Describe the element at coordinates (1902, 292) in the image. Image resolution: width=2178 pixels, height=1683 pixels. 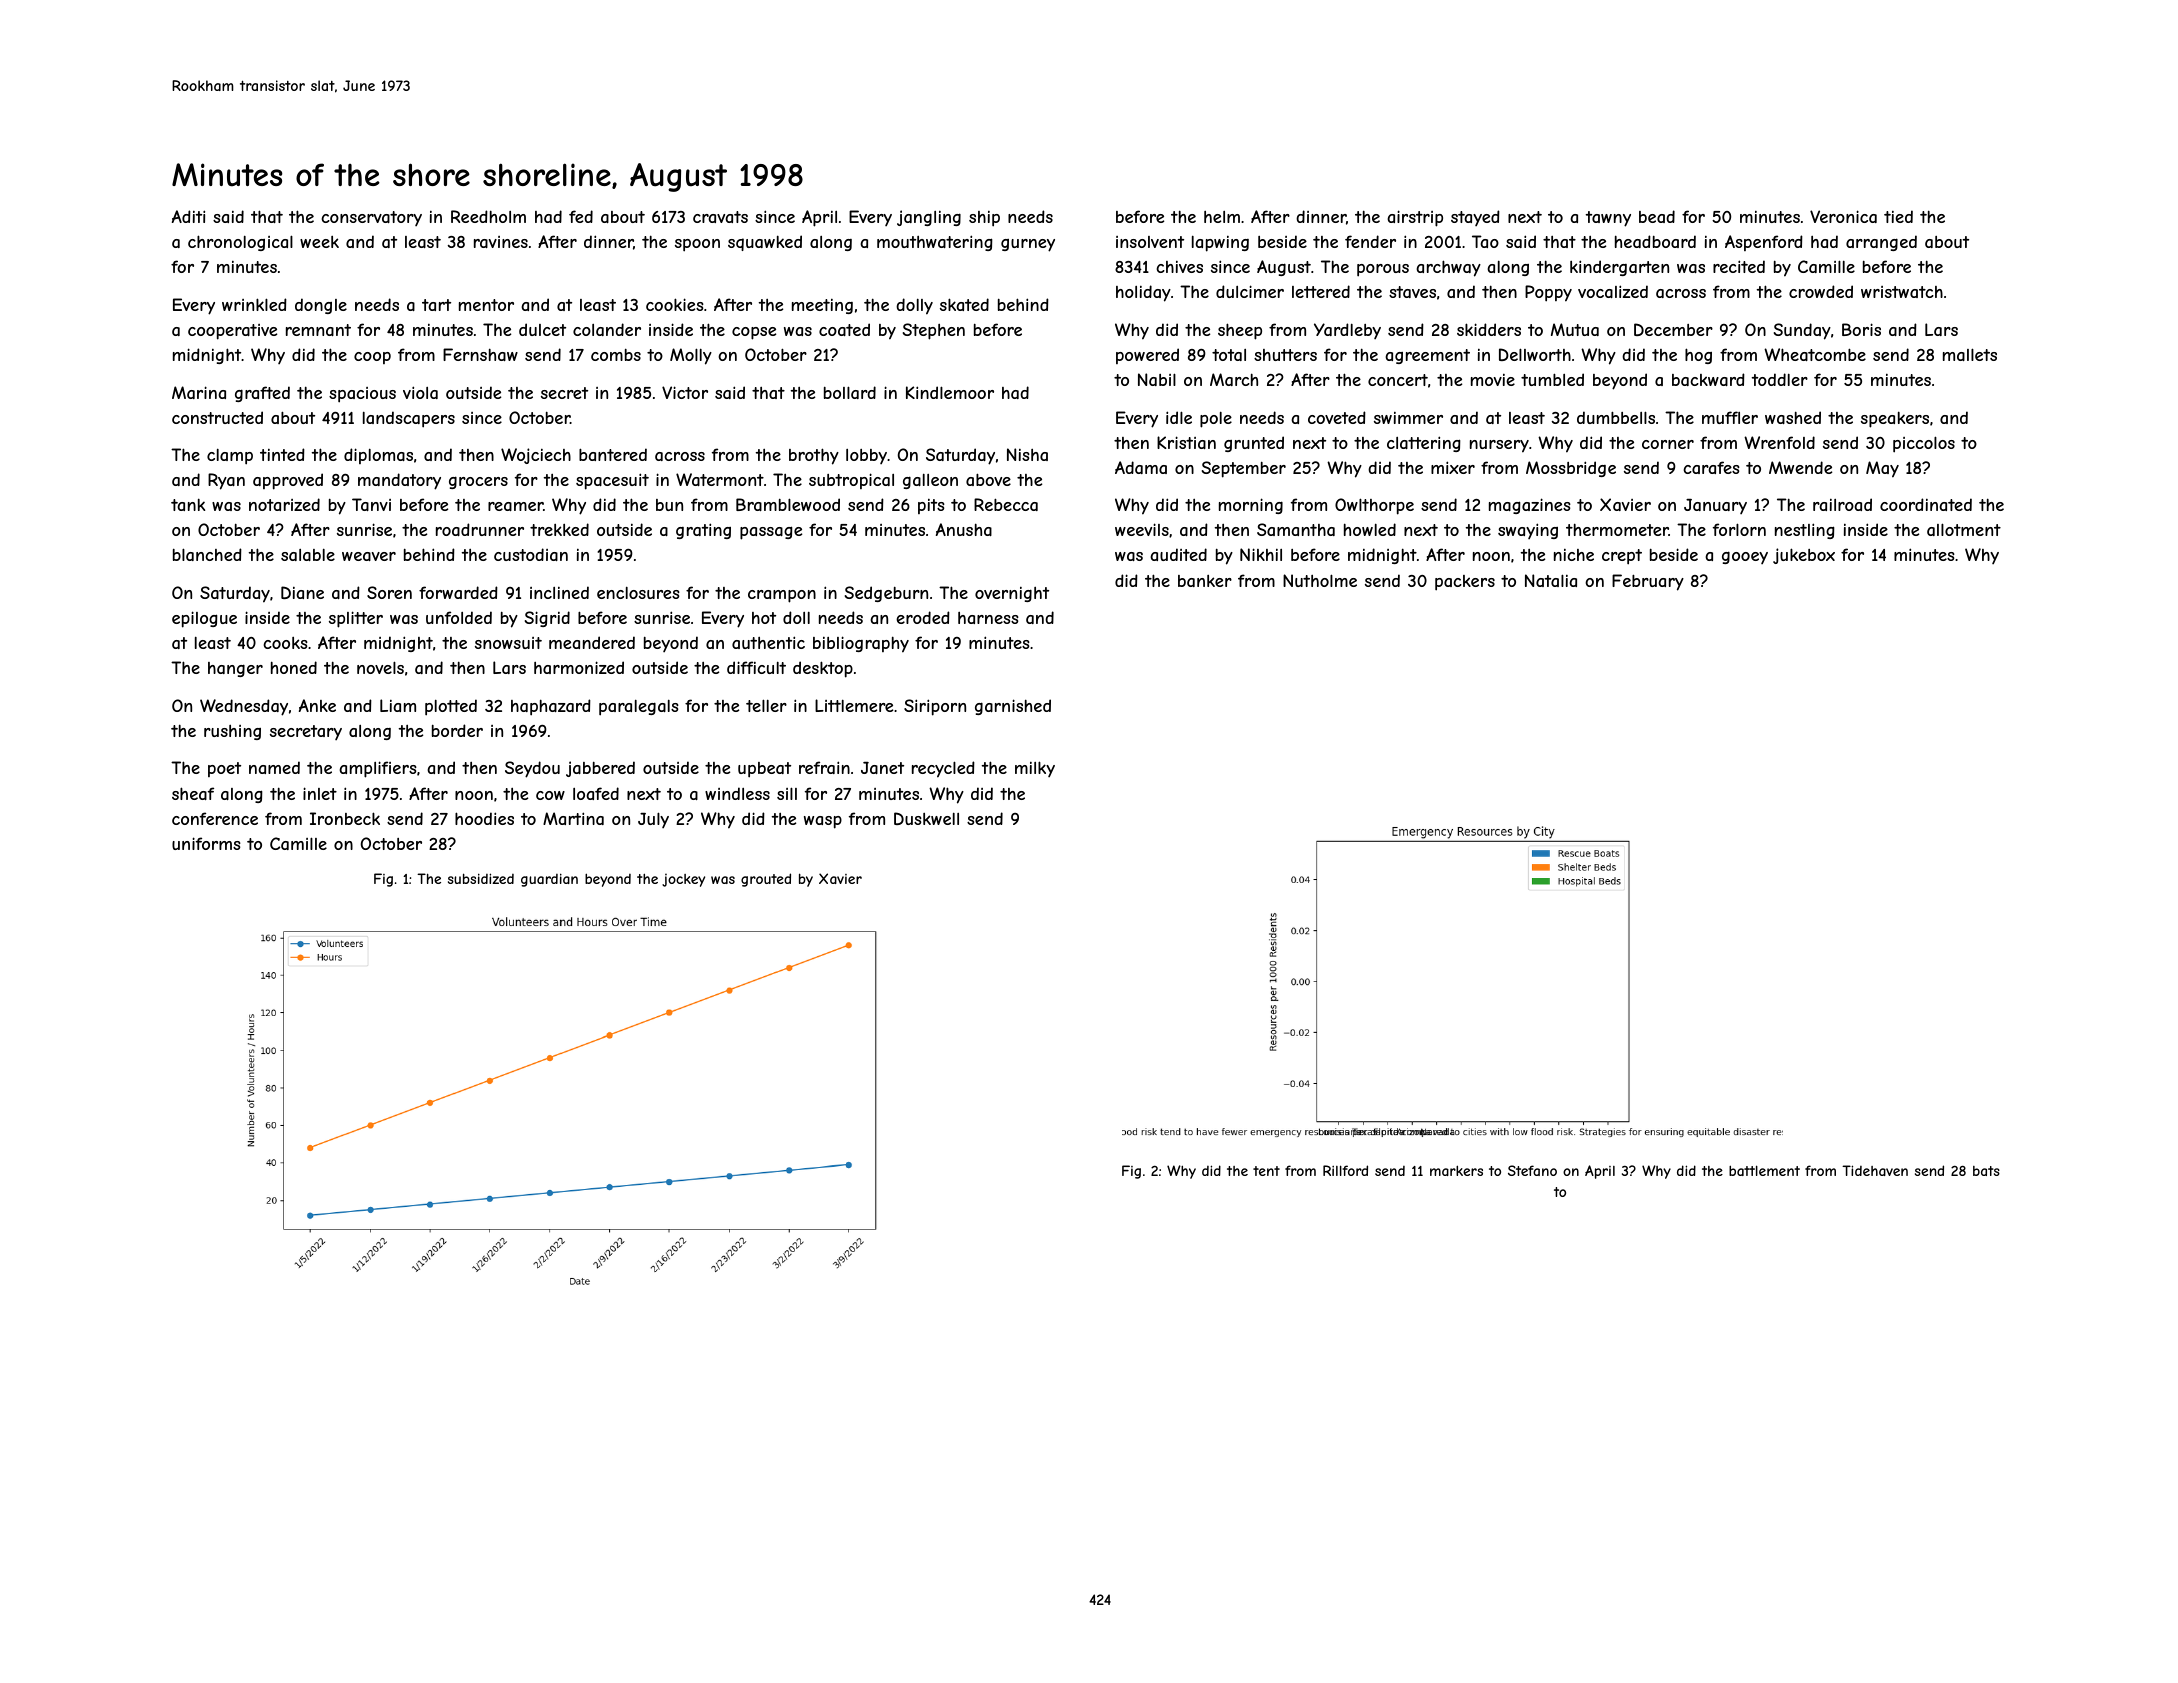
I see `wristwatch` at that location.
